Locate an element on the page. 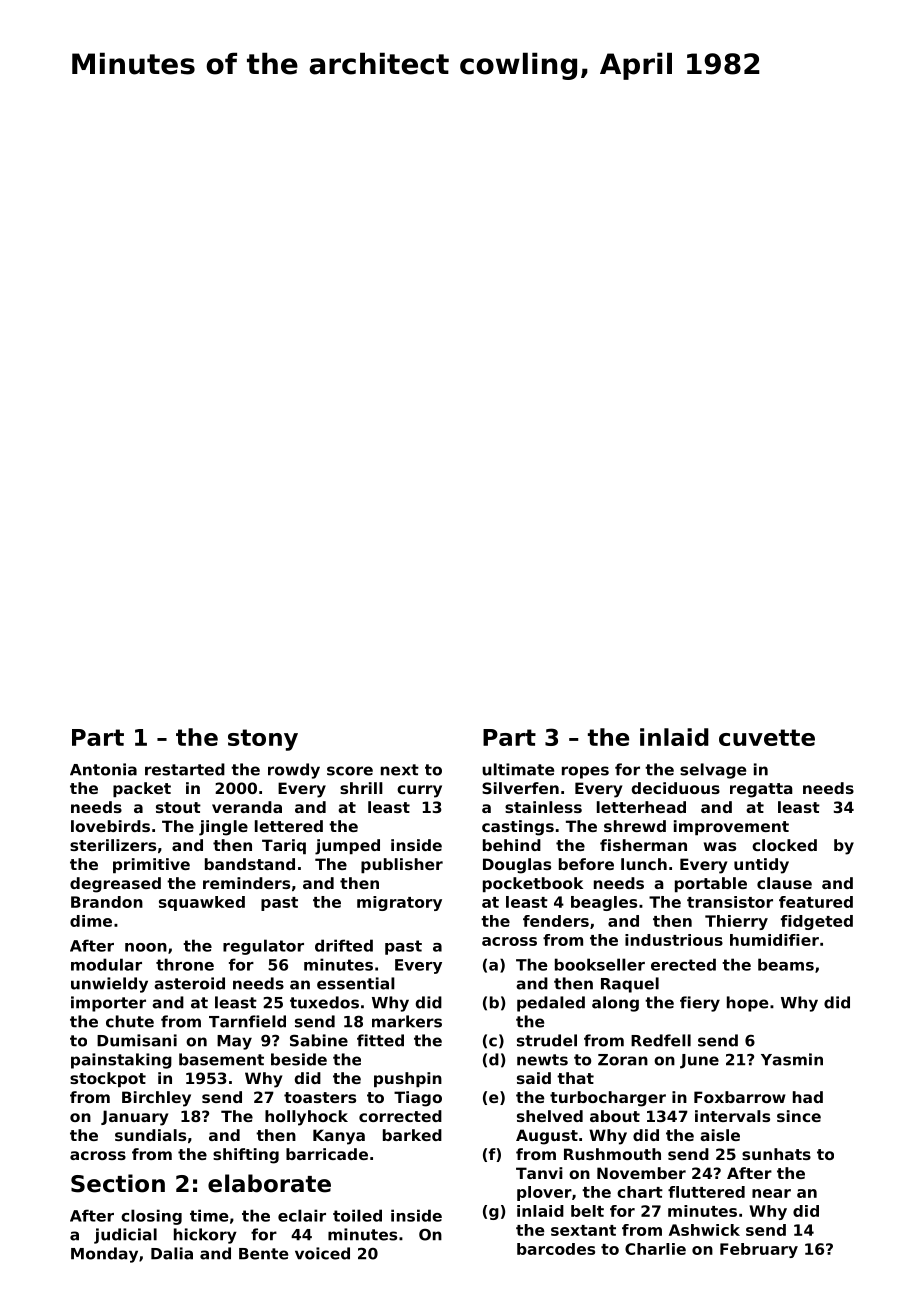 The width and height of the document is (924, 1308). Monday is located at coordinates (104, 1255).
